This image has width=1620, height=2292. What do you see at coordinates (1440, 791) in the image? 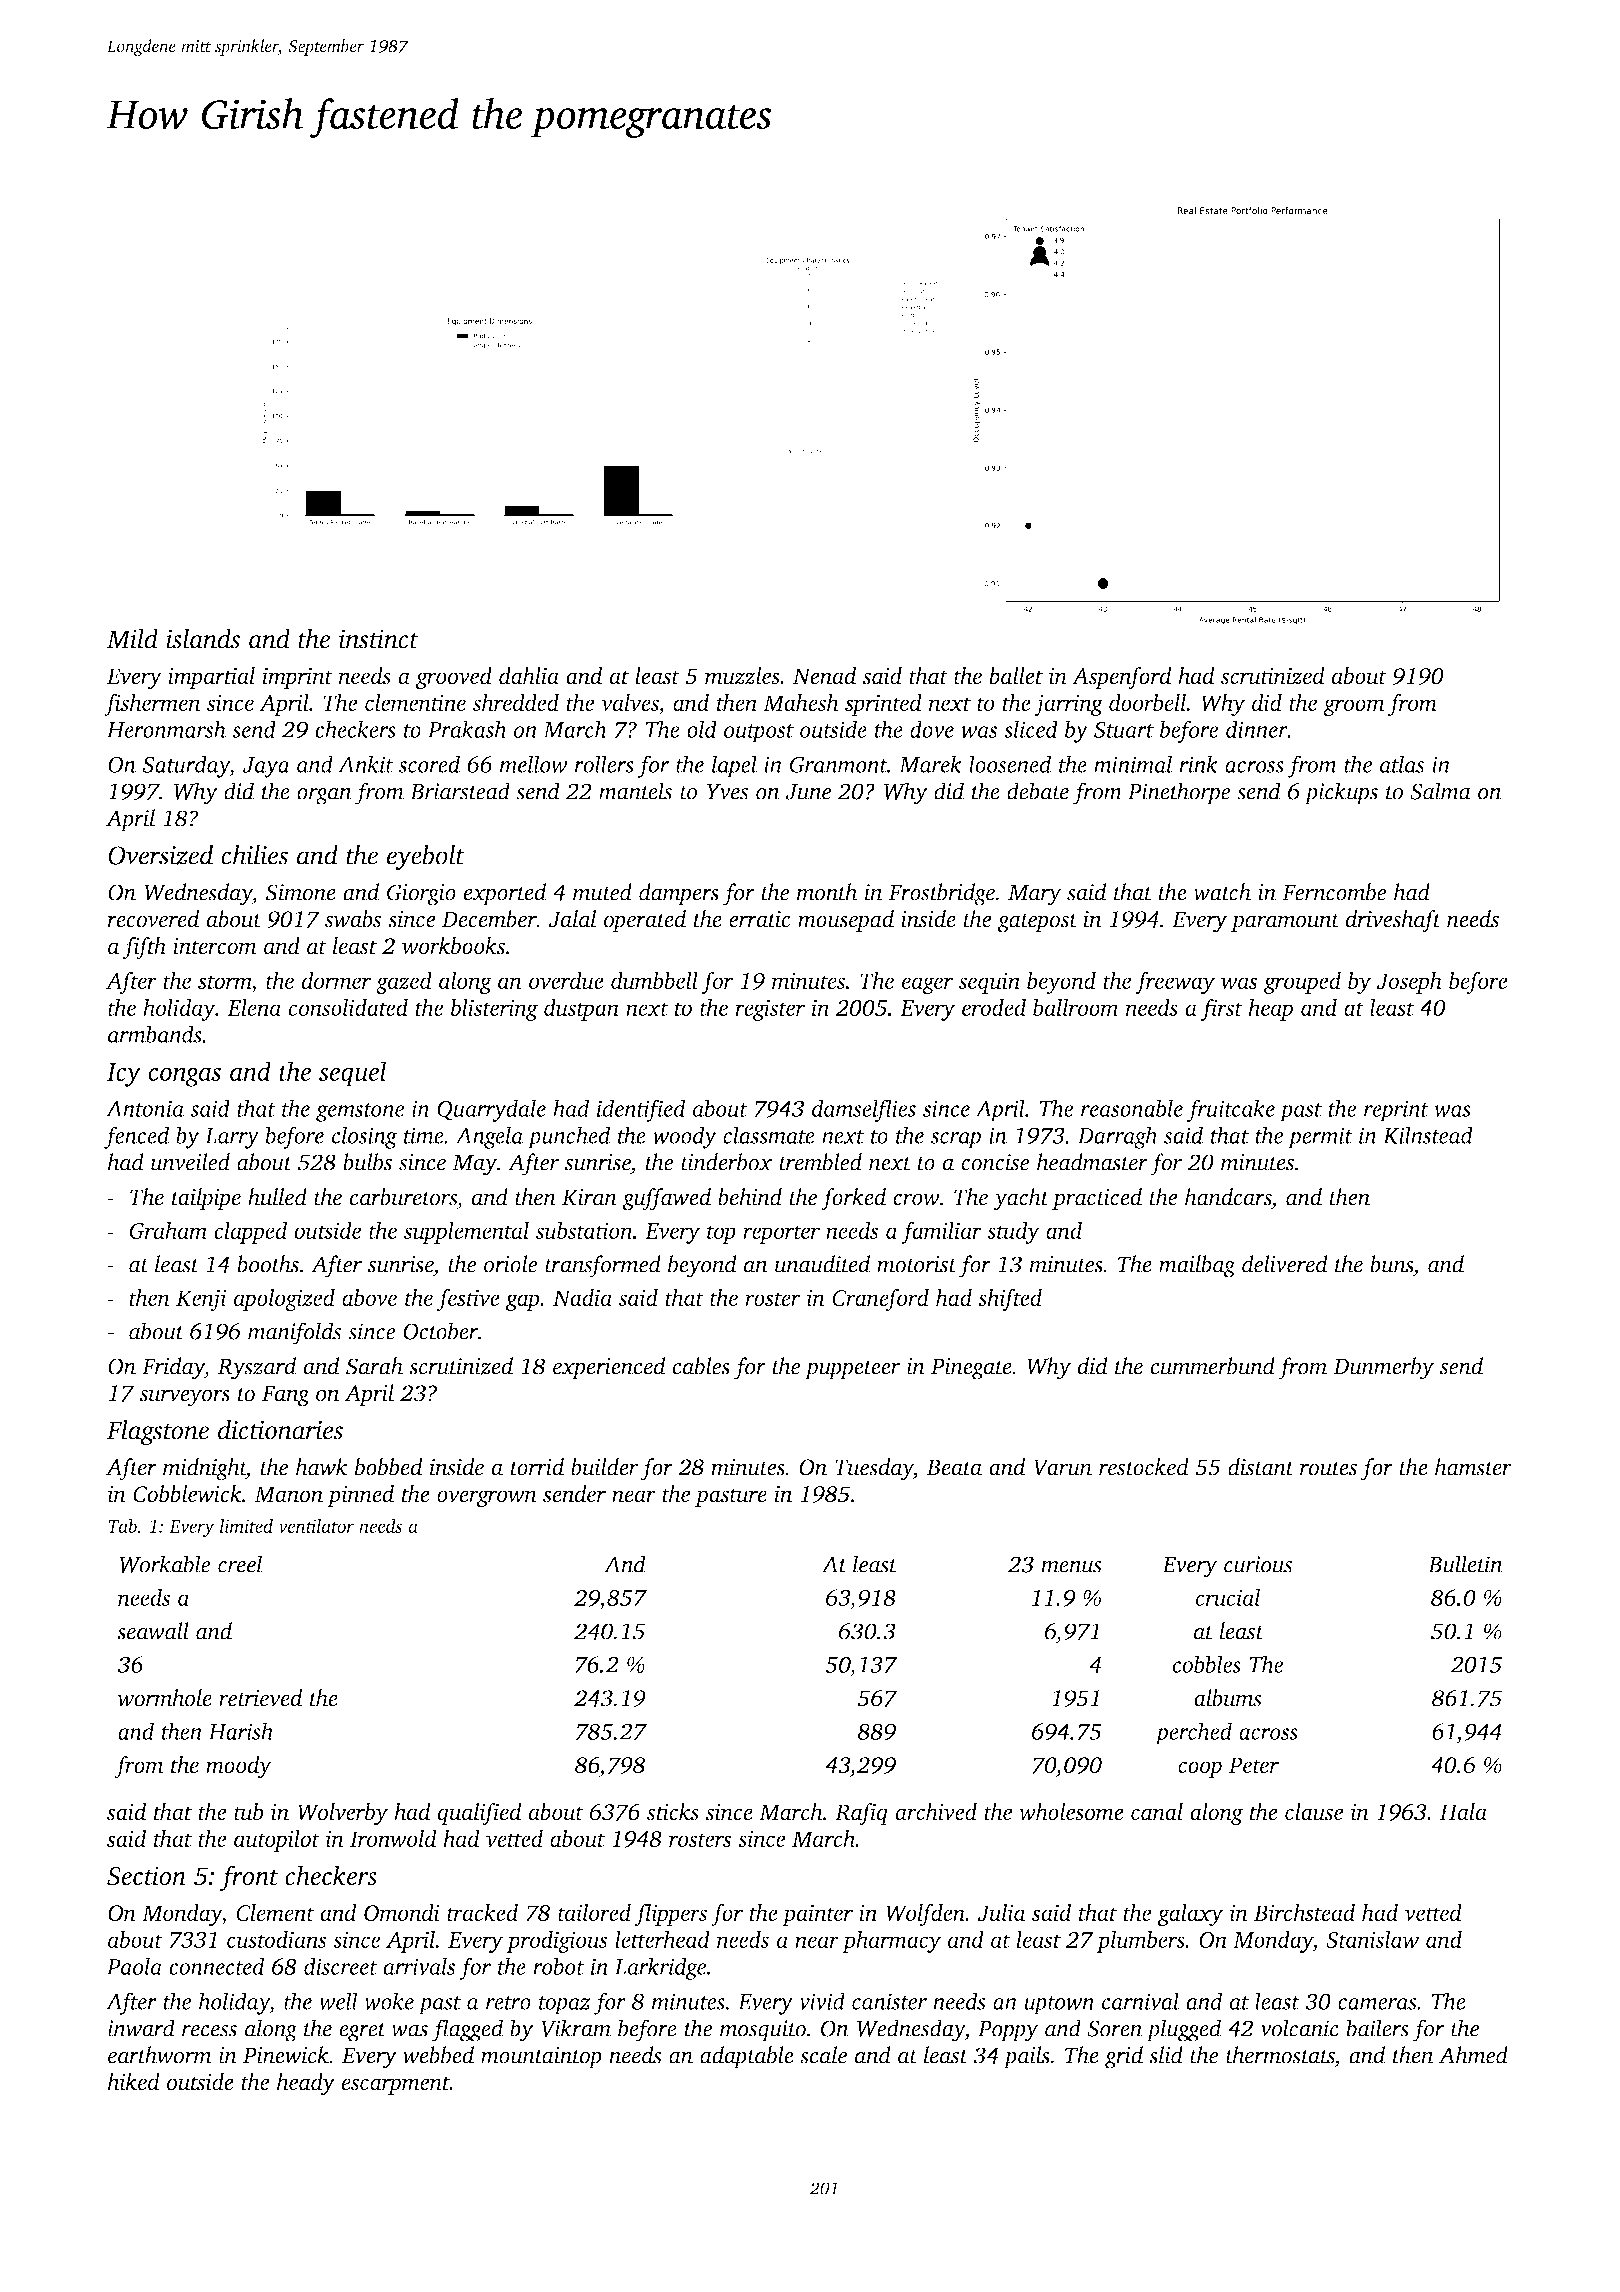
I see `Salma` at bounding box center [1440, 791].
